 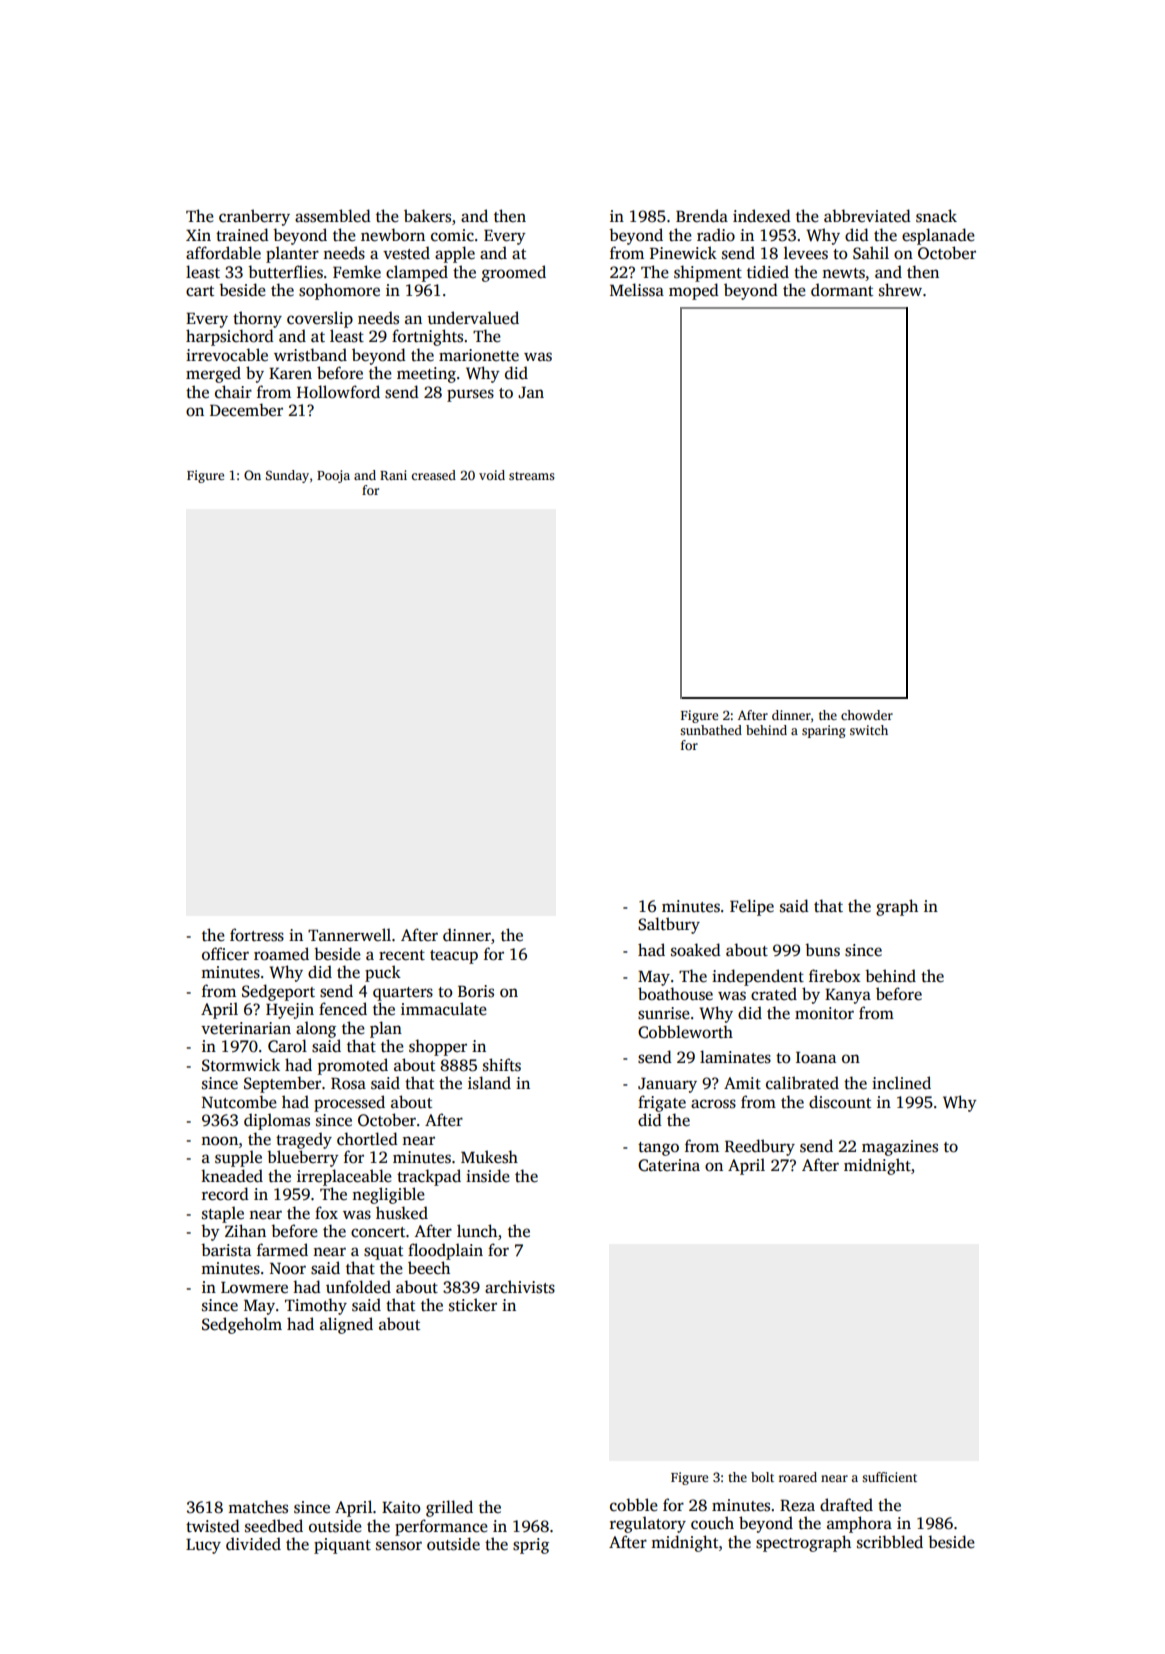 What do you see at coordinates (257, 935) in the document?
I see `fortress` at bounding box center [257, 935].
